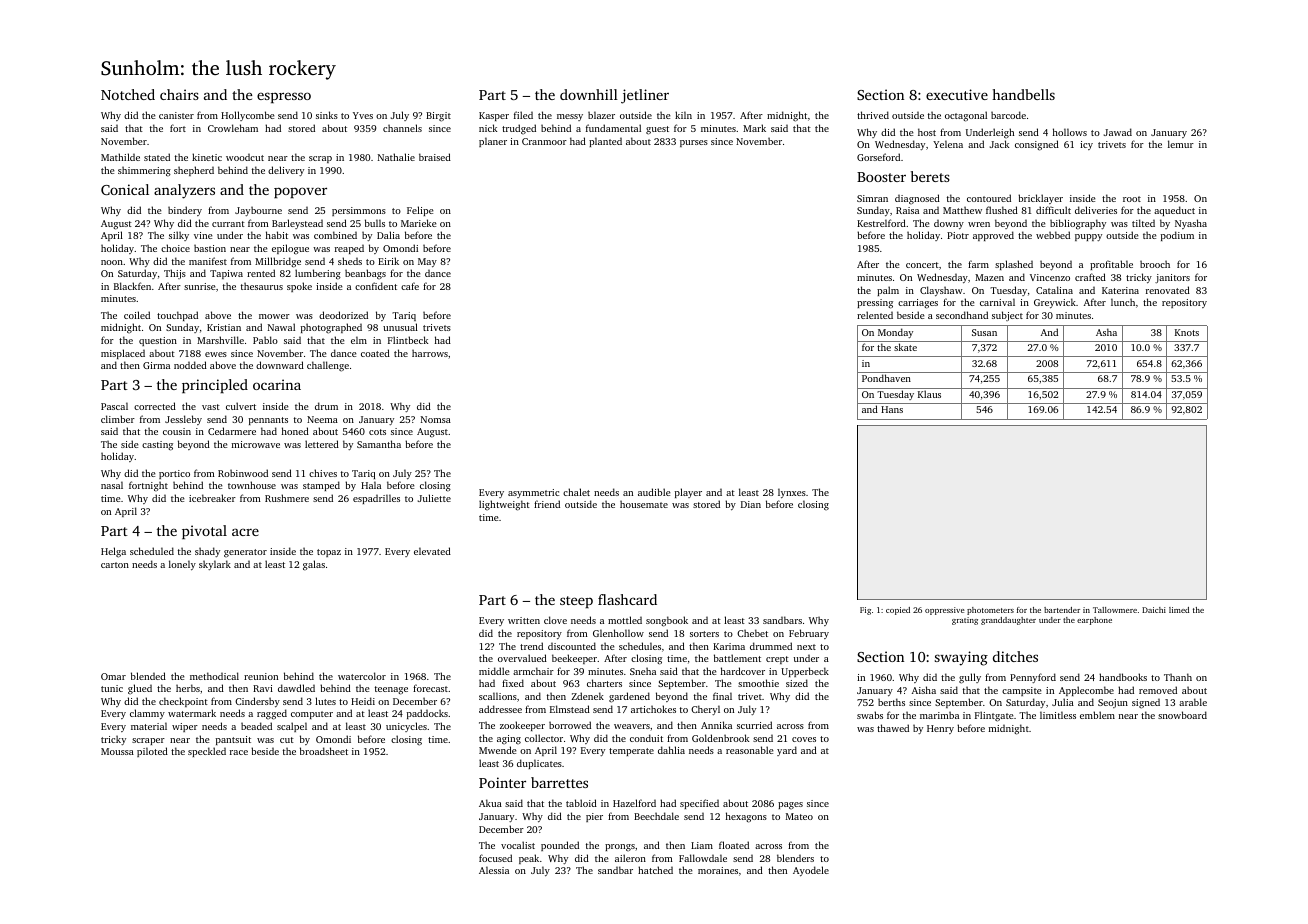  What do you see at coordinates (115, 565) in the document?
I see `carton` at bounding box center [115, 565].
